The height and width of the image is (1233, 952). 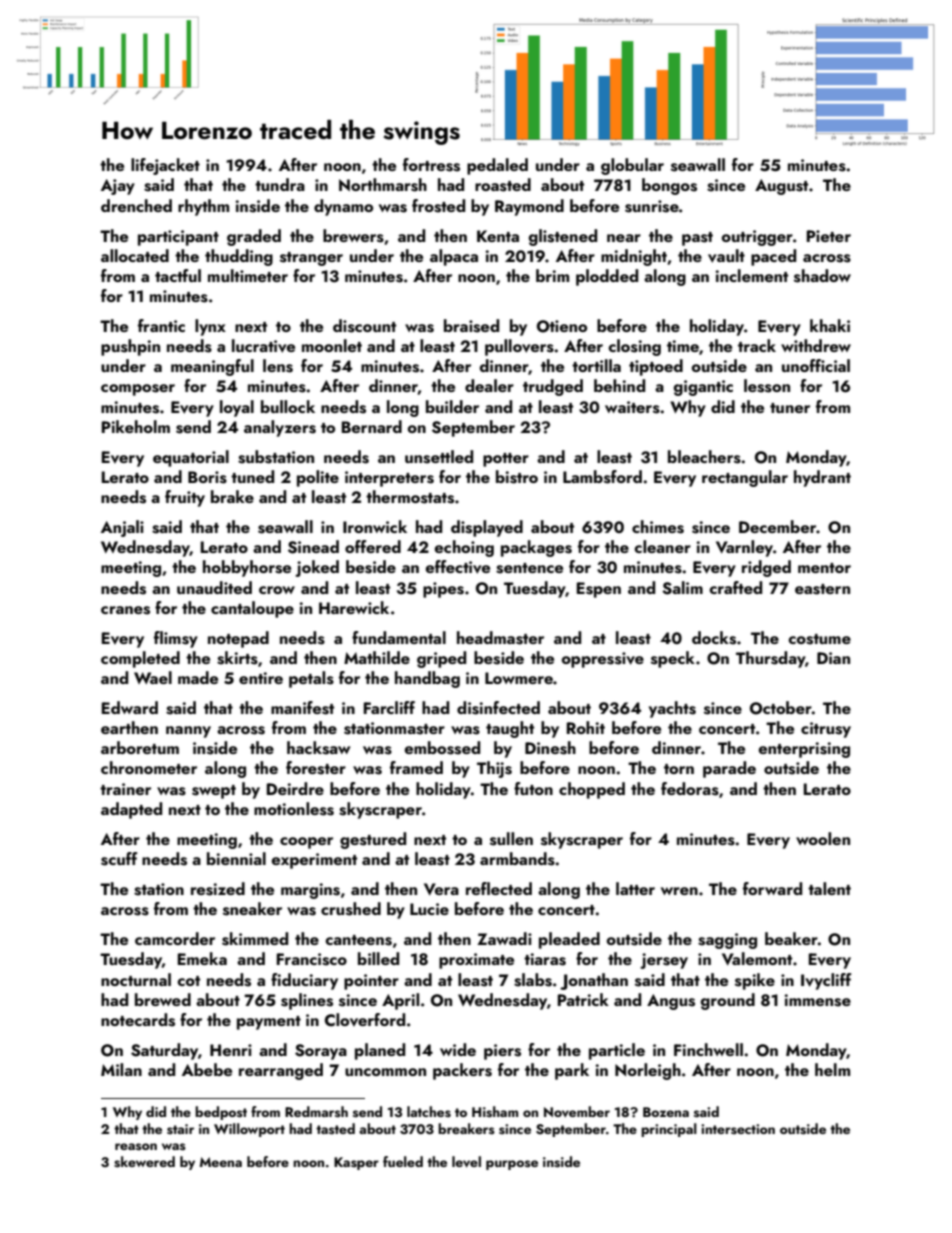 I want to click on stair, so click(x=180, y=1129).
